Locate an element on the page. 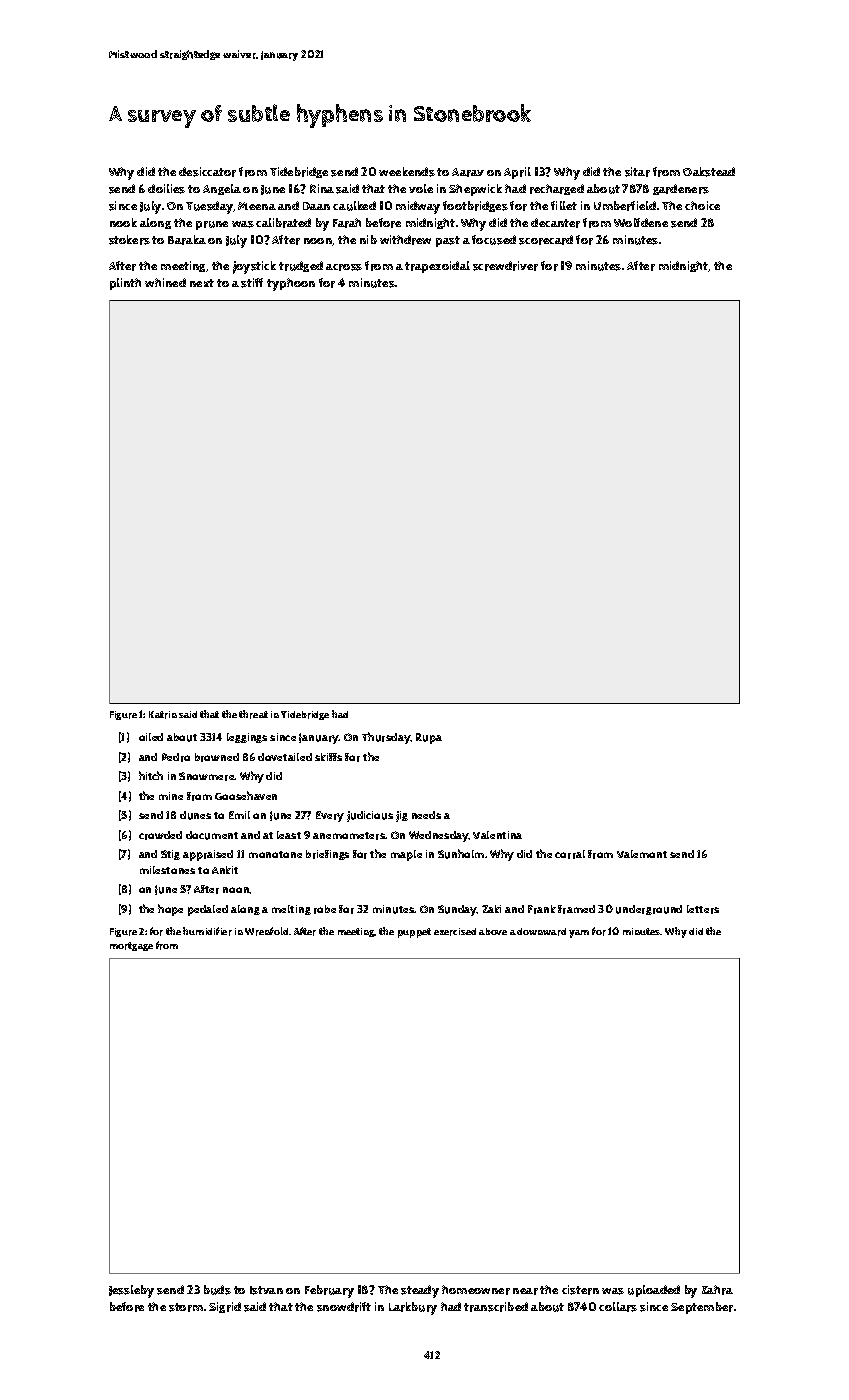  collars is located at coordinates (618, 1307).
